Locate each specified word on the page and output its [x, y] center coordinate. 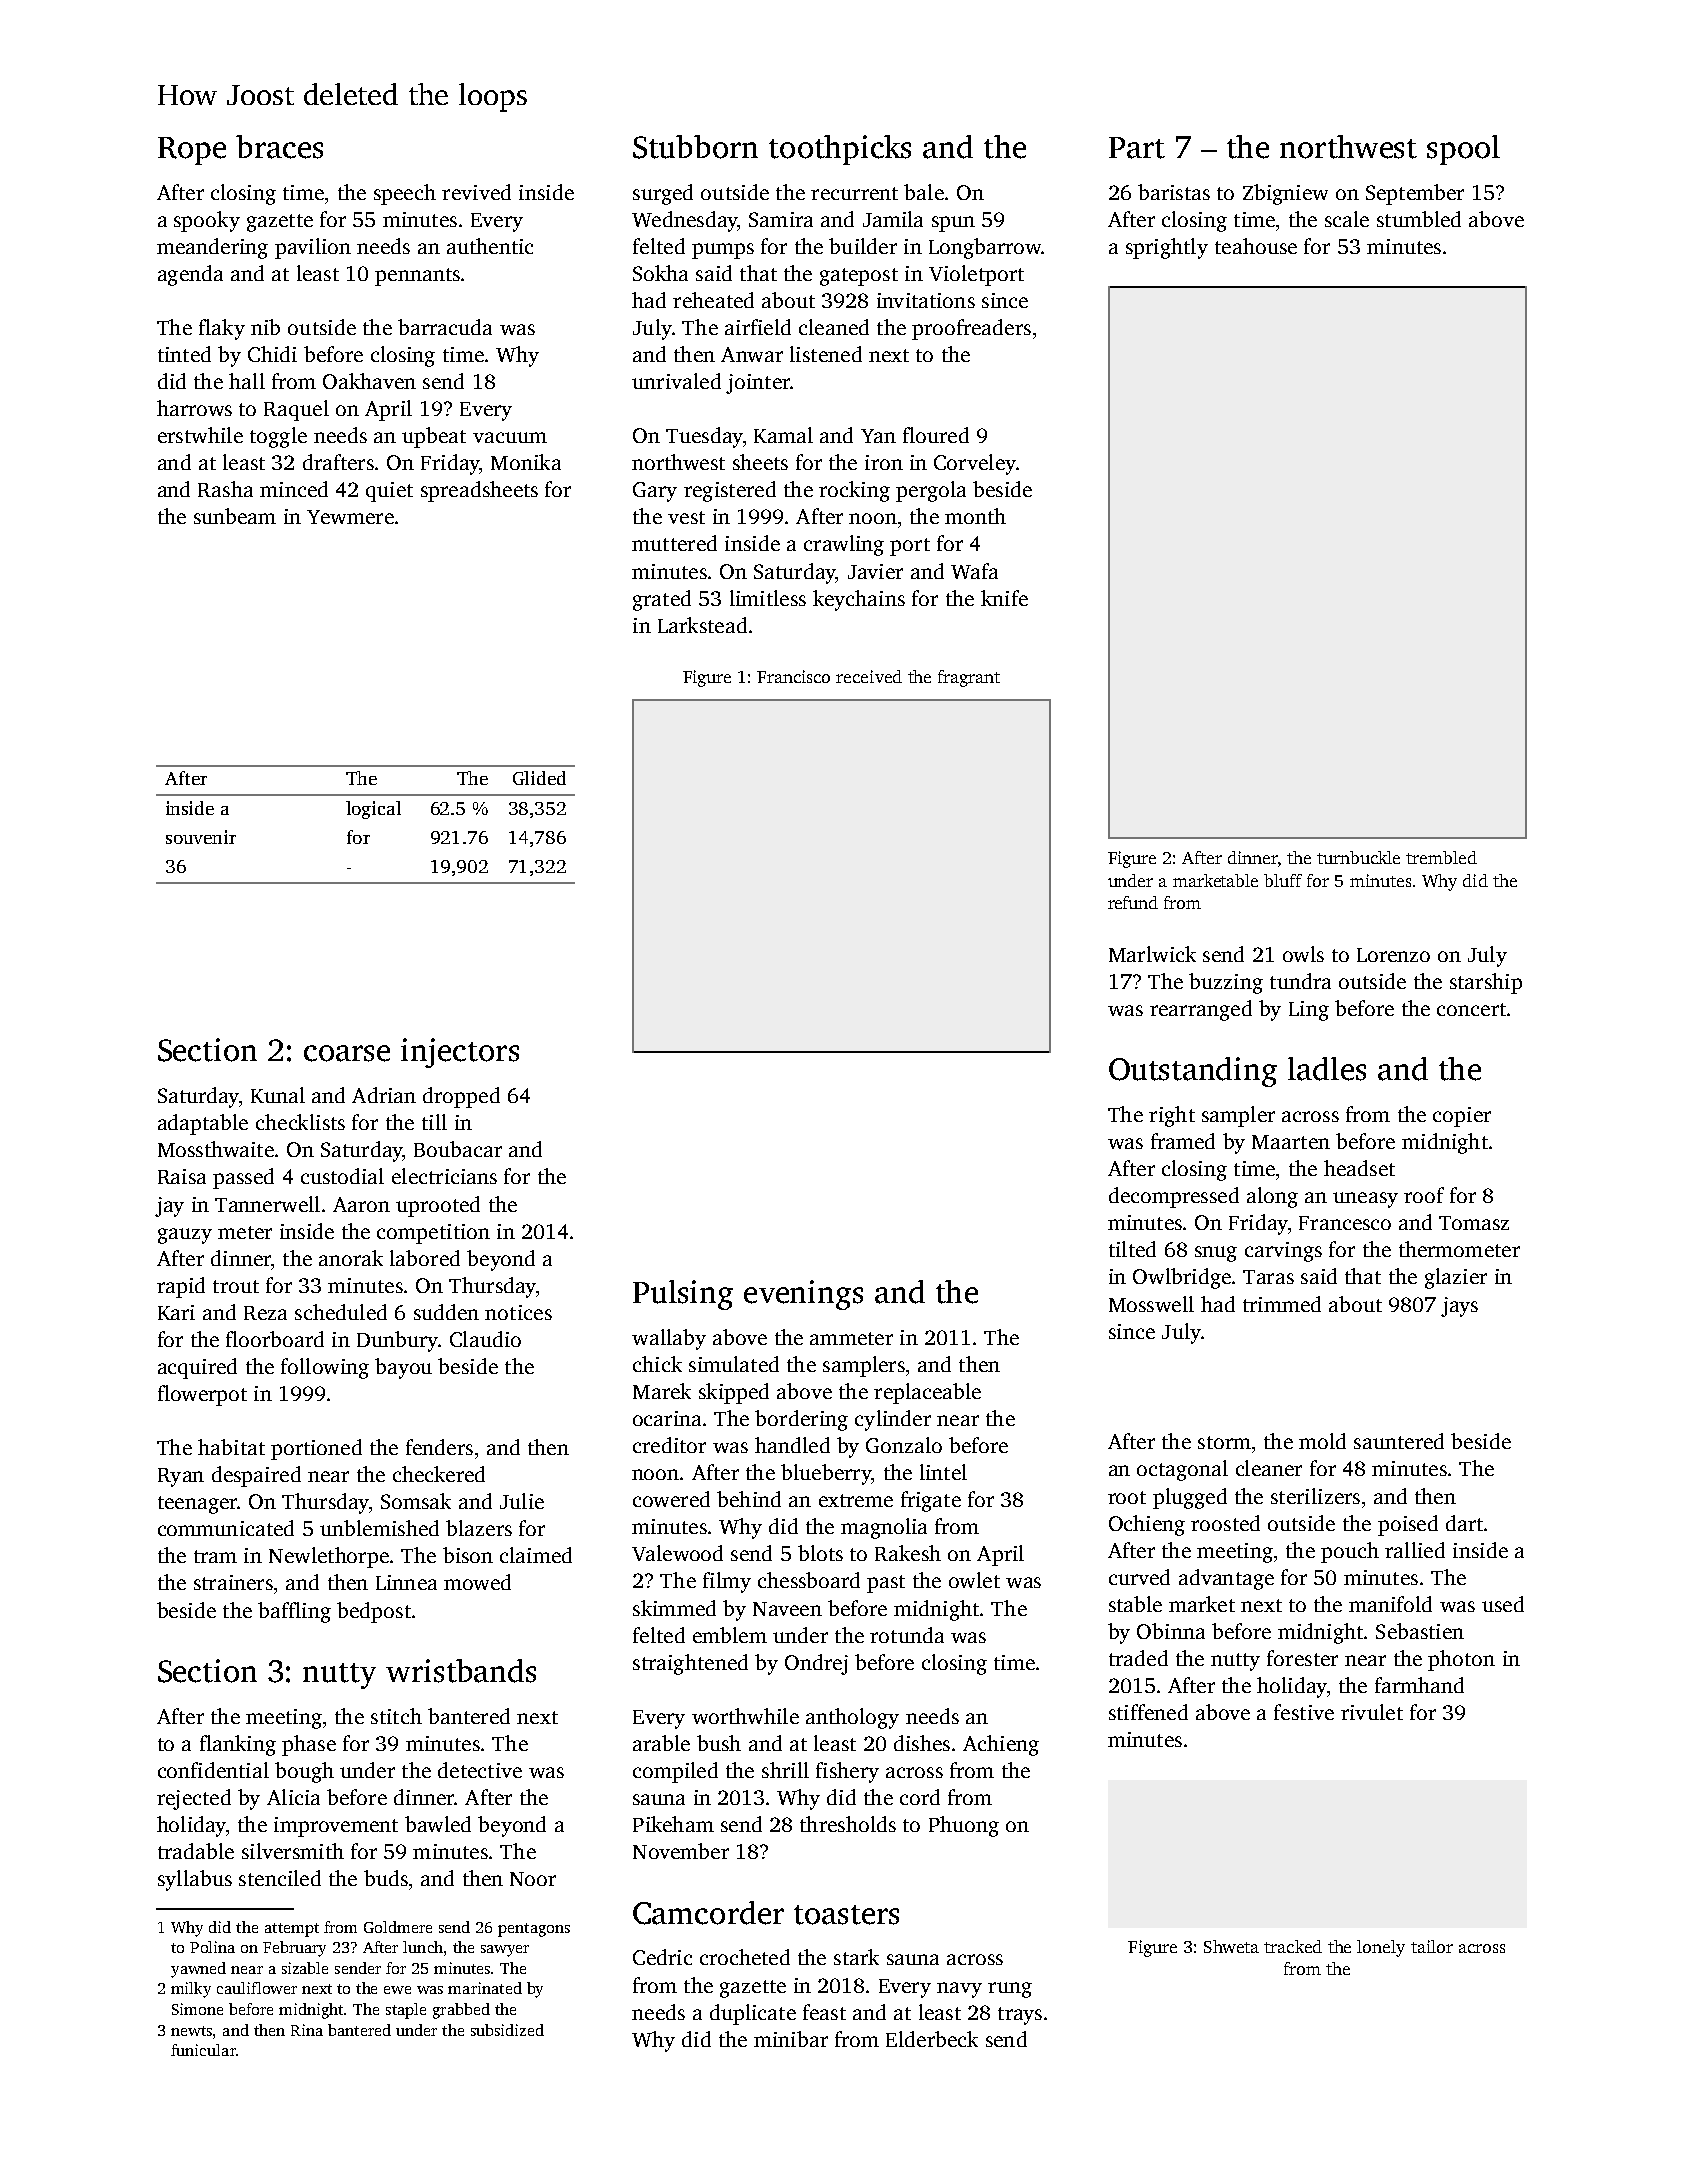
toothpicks [840, 150]
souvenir [201, 837]
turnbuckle [1358, 857]
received [869, 676]
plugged [1190, 1498]
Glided [539, 778]
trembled [1441, 857]
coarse [347, 1053]
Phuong [964, 1826]
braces [279, 147]
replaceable [927, 1393]
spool [1463, 150]
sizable [305, 1968]
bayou [403, 1368]
